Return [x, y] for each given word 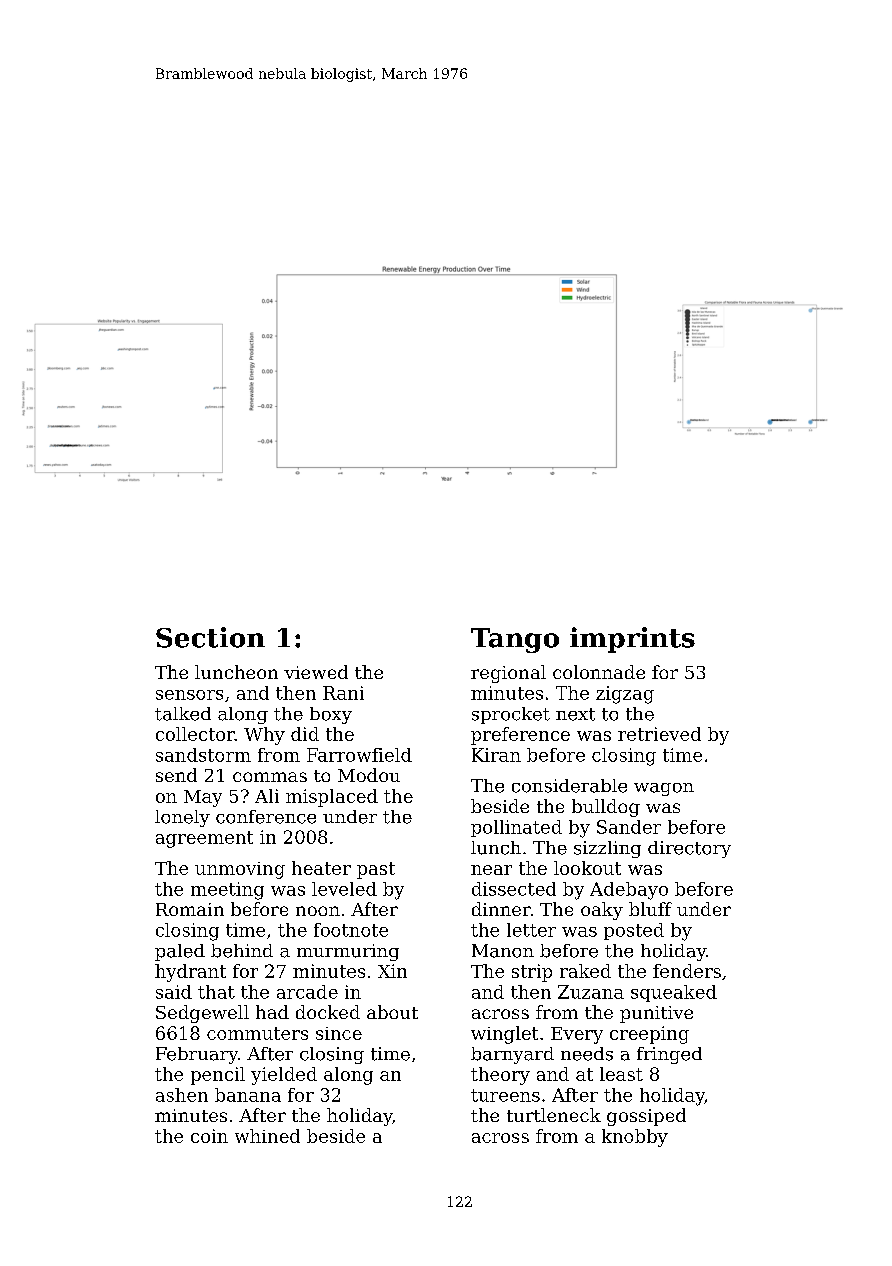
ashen [182, 1095]
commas [270, 777]
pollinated [516, 828]
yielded [284, 1076]
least [621, 1074]
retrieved [659, 734]
